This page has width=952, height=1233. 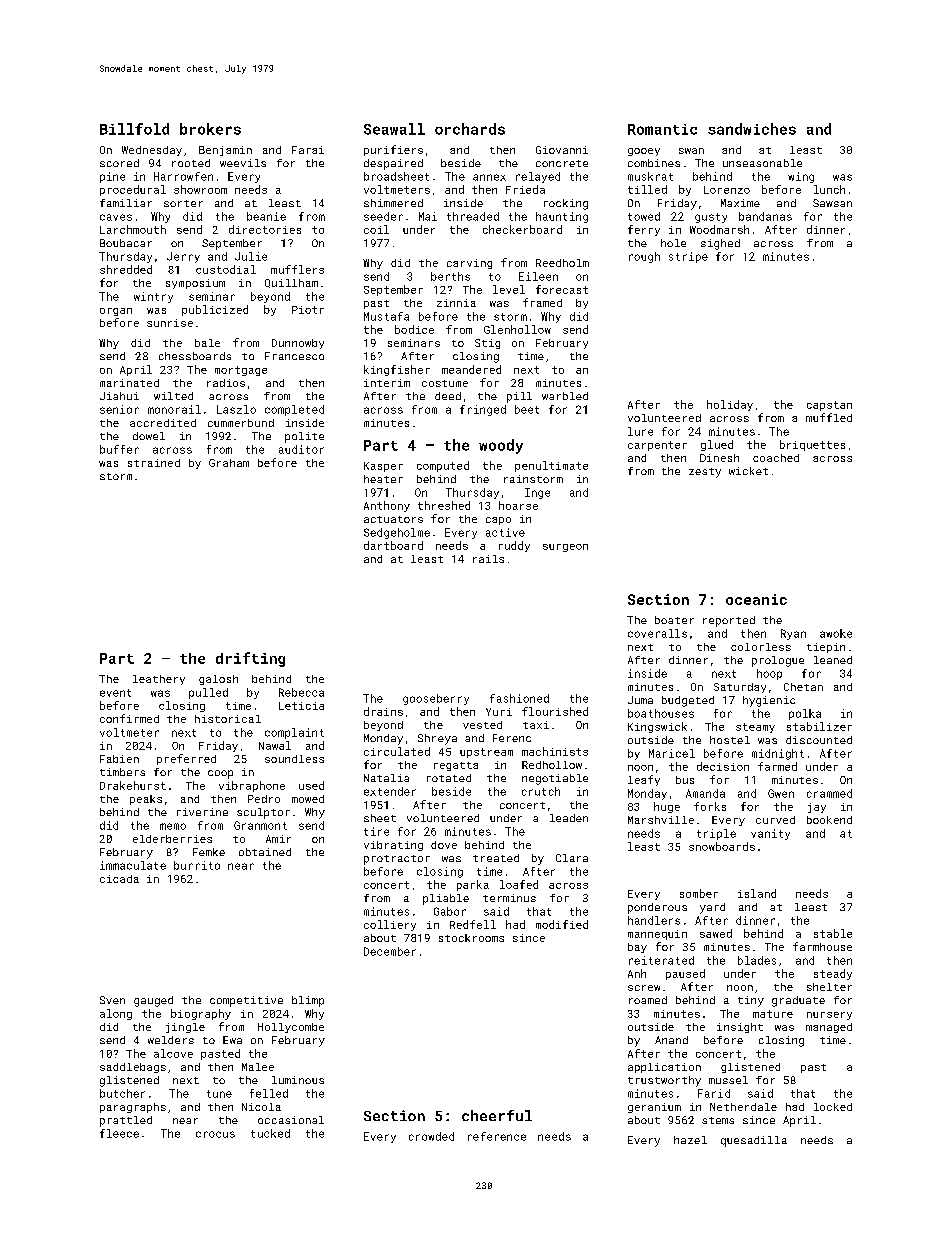 What do you see at coordinates (711, 218) in the page?
I see `gusty` at bounding box center [711, 218].
